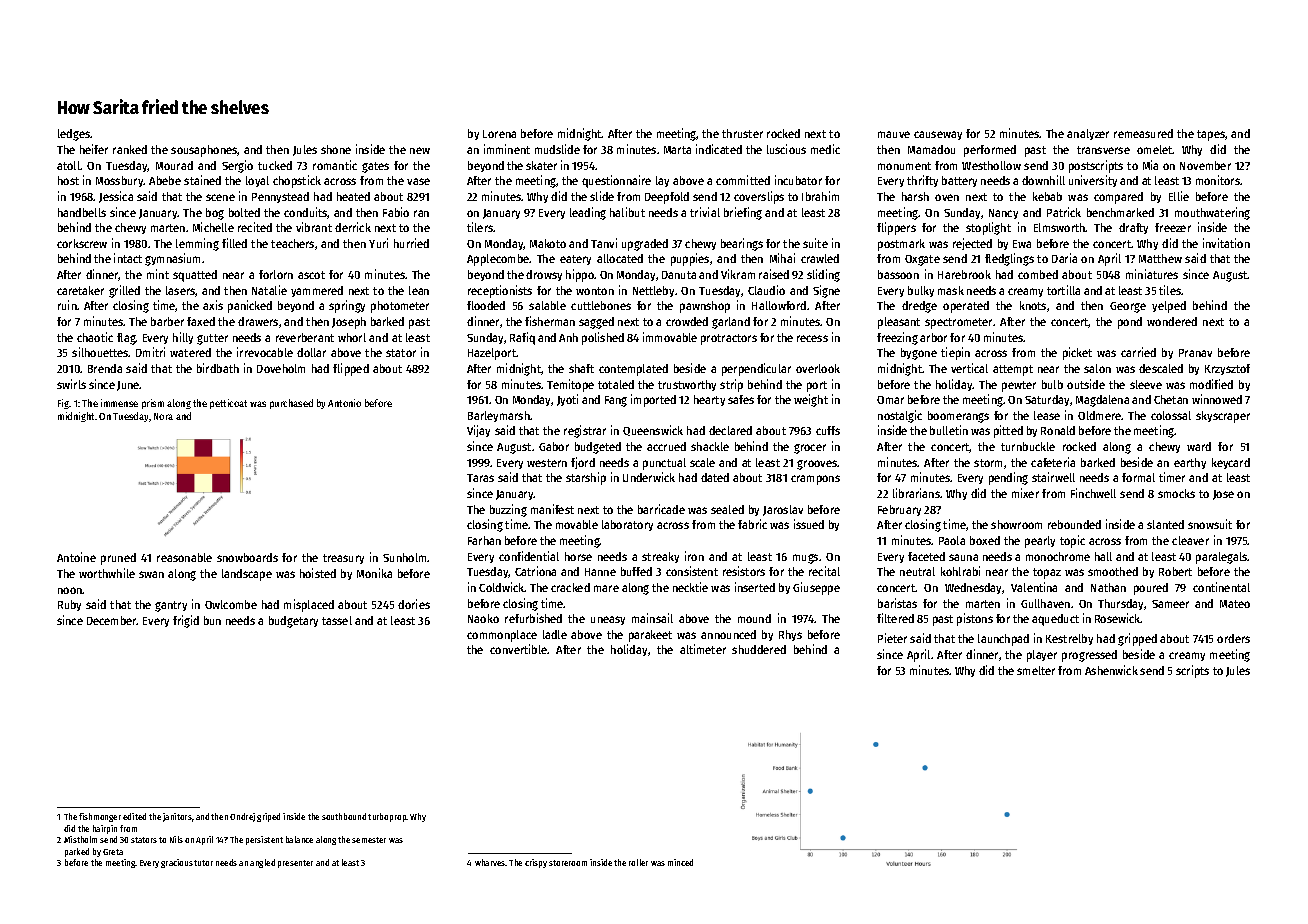 This screenshot has height=924, width=1308. I want to click on Mourad, so click(174, 165).
